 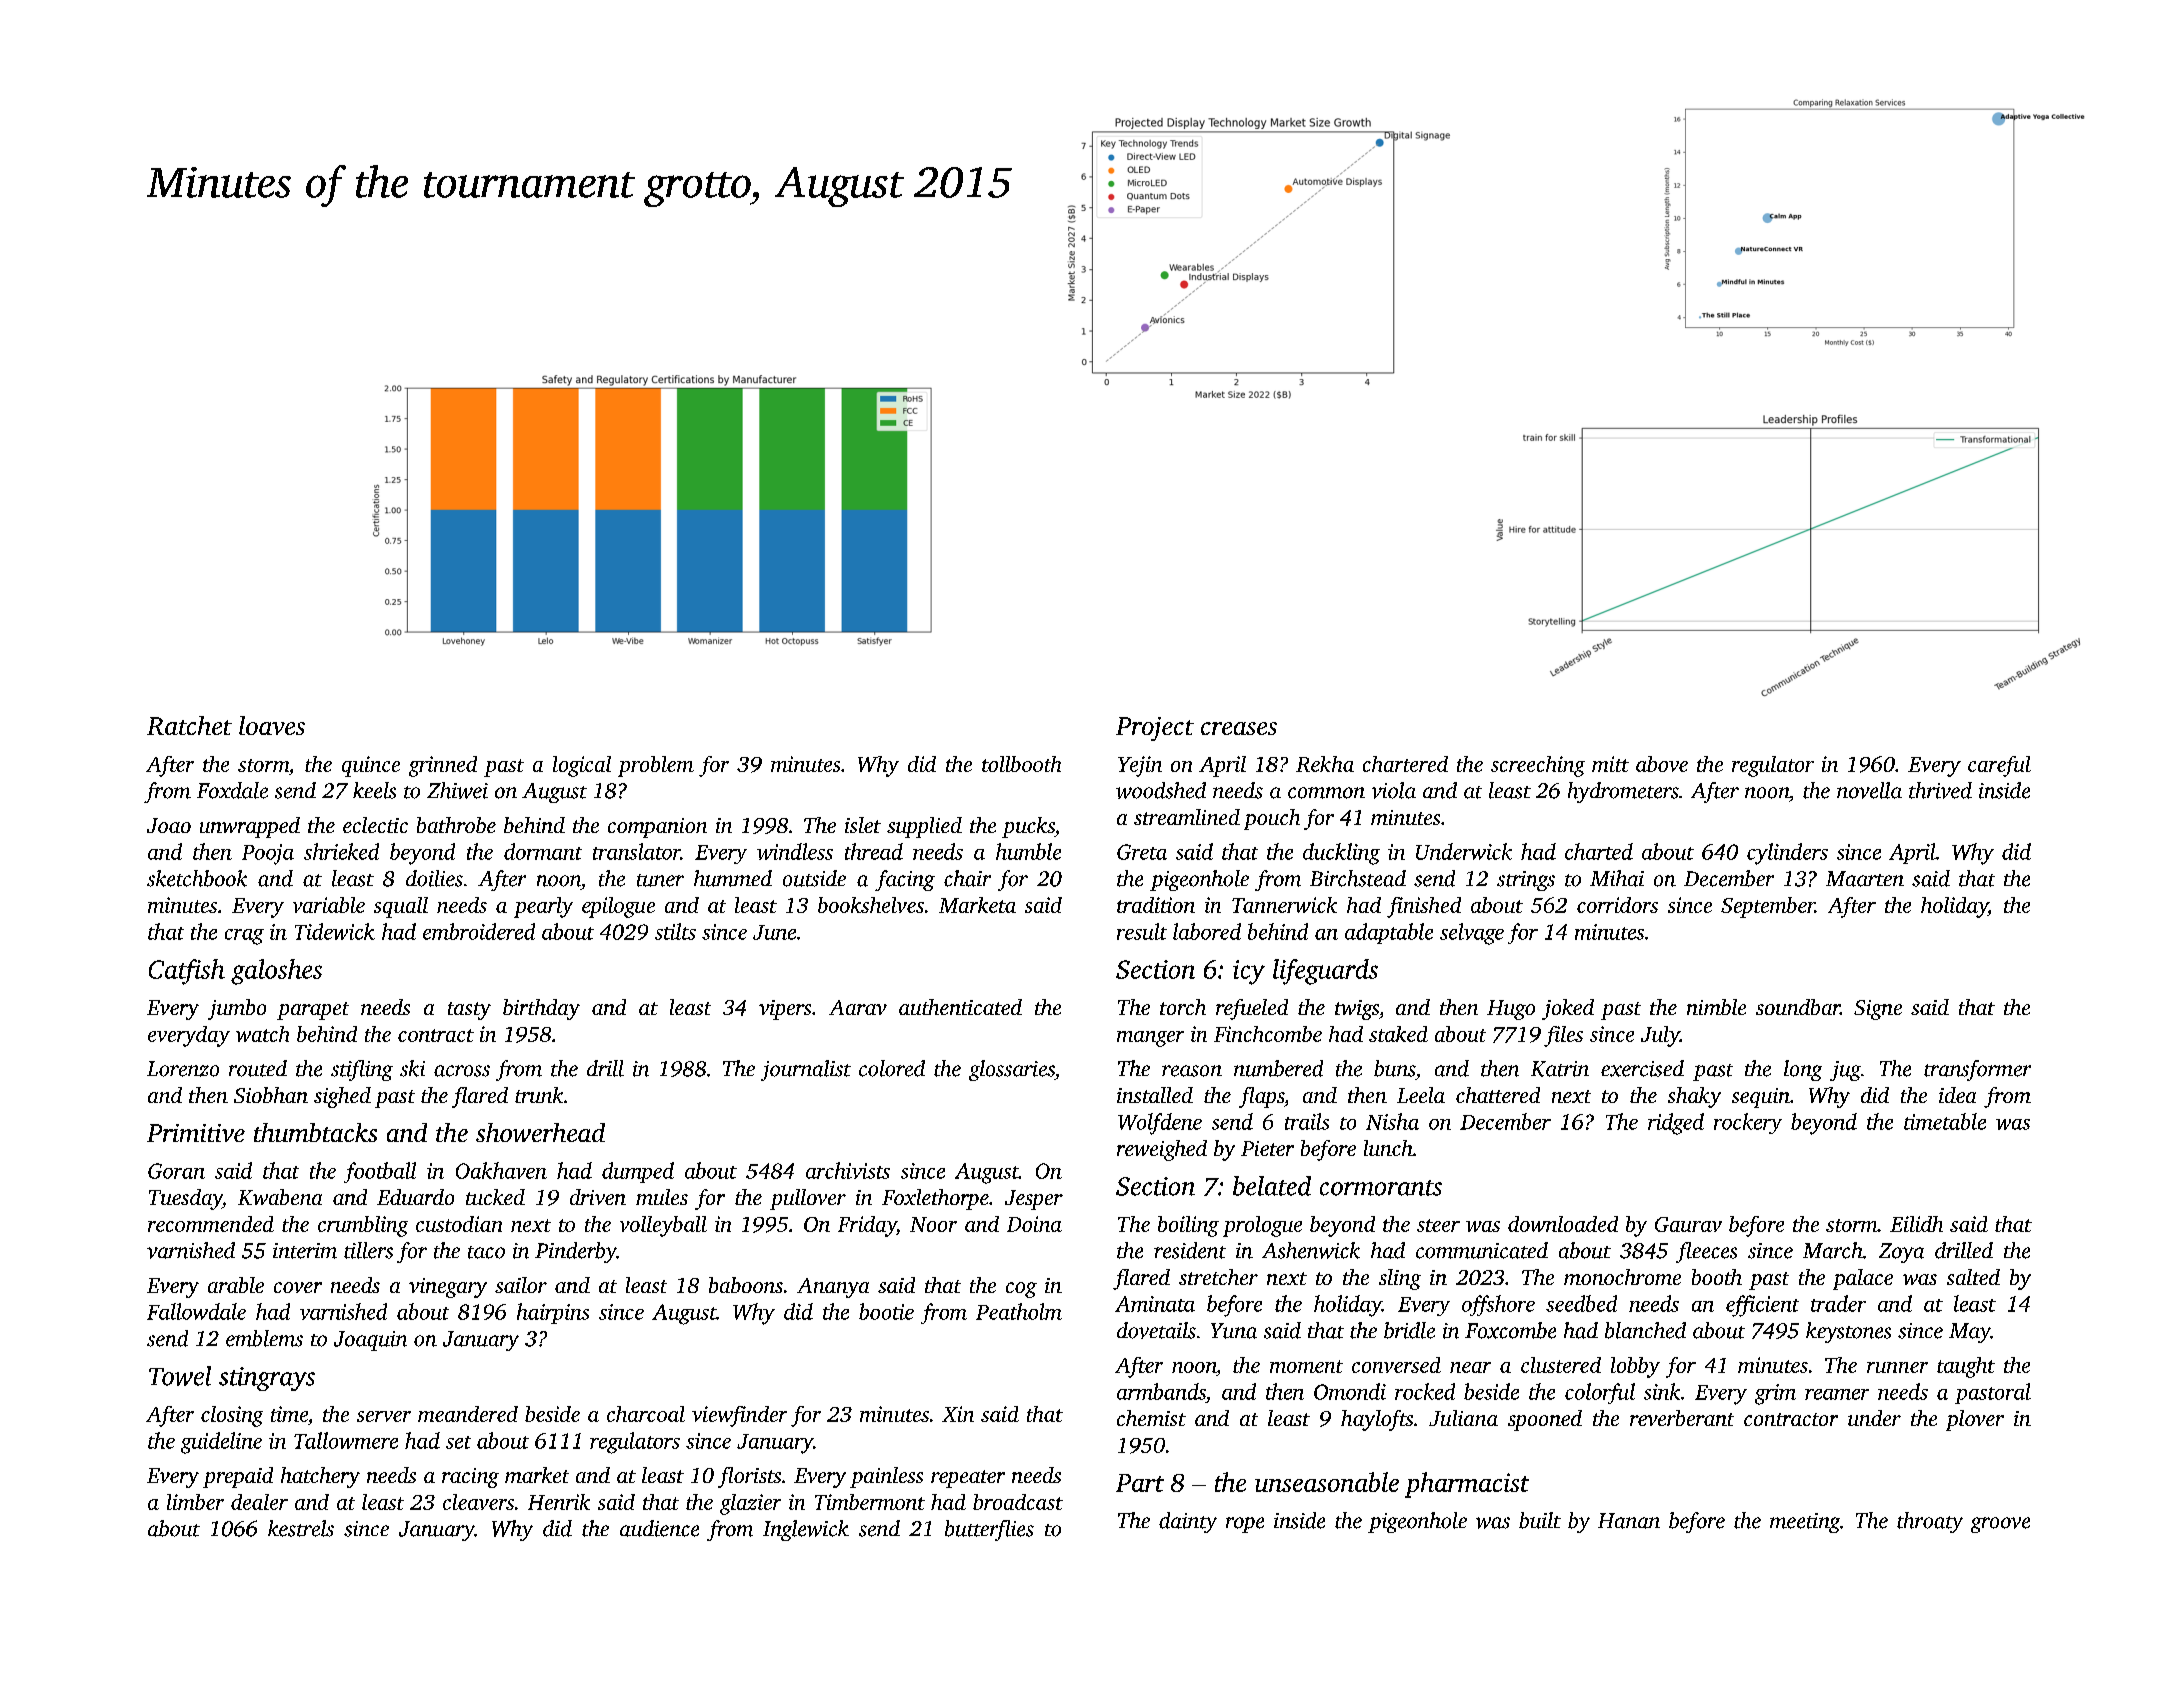 I want to click on butterflies, so click(x=989, y=1530).
